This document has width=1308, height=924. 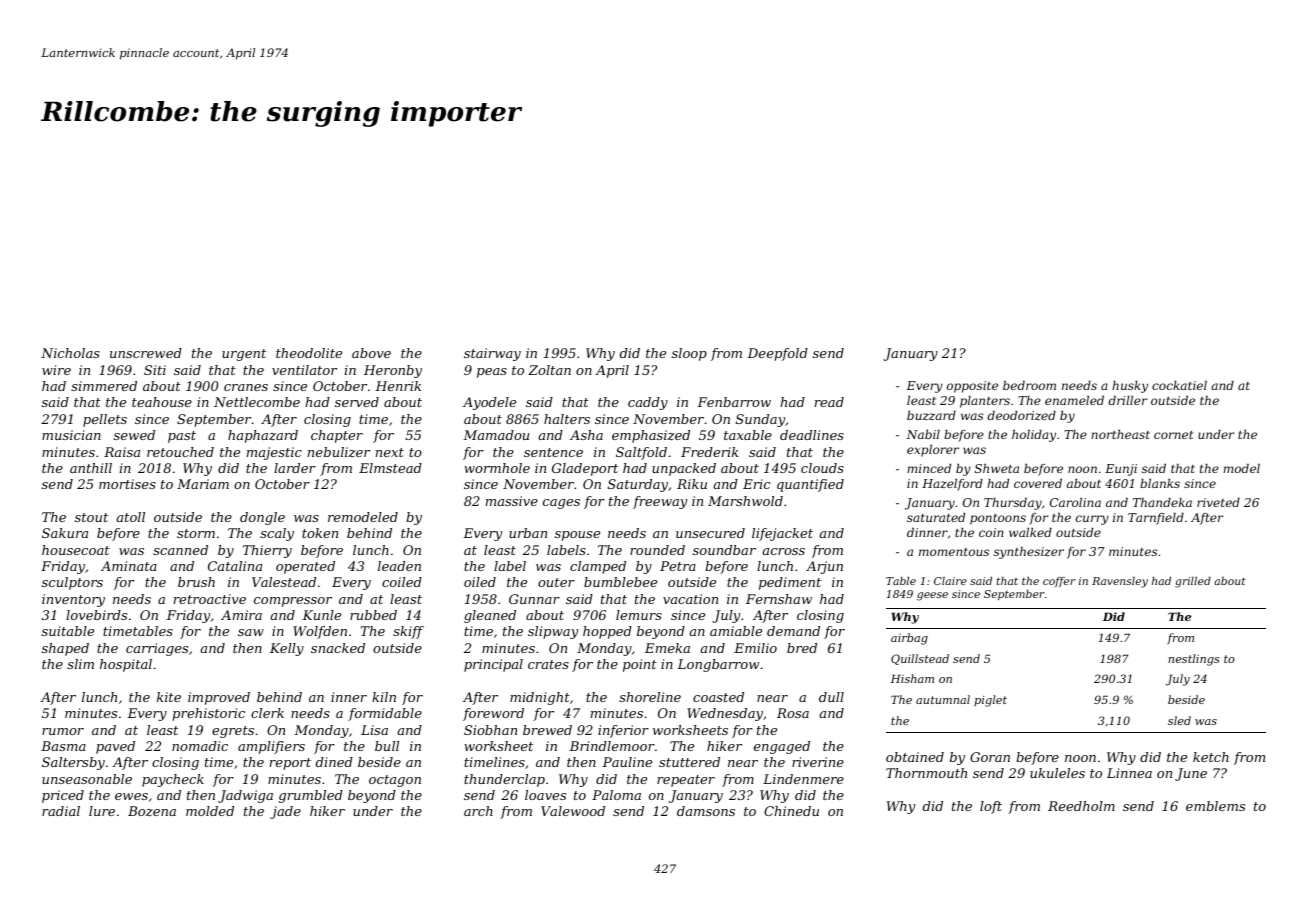 What do you see at coordinates (779, 599) in the document?
I see `Fernshaw` at bounding box center [779, 599].
